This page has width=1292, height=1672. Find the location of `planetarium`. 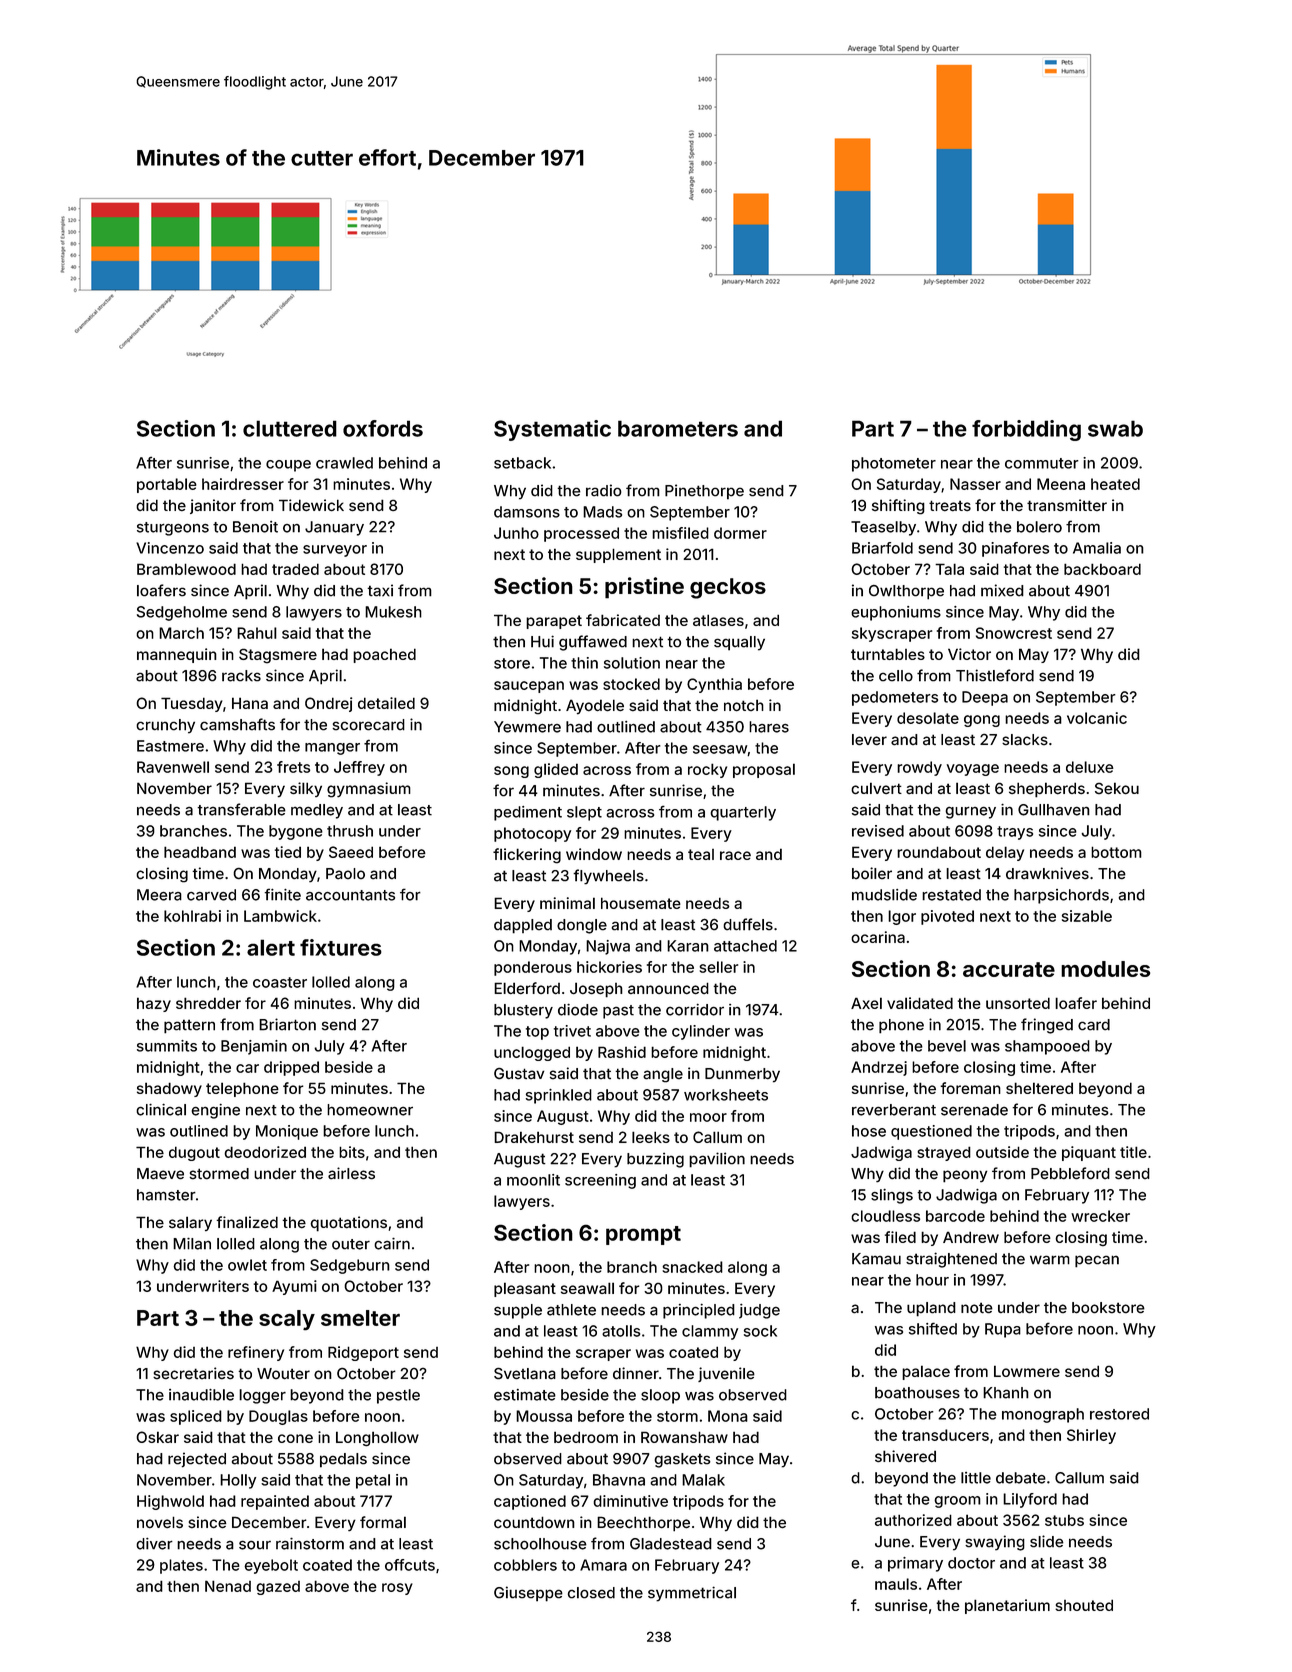

planetarium is located at coordinates (1007, 1606).
